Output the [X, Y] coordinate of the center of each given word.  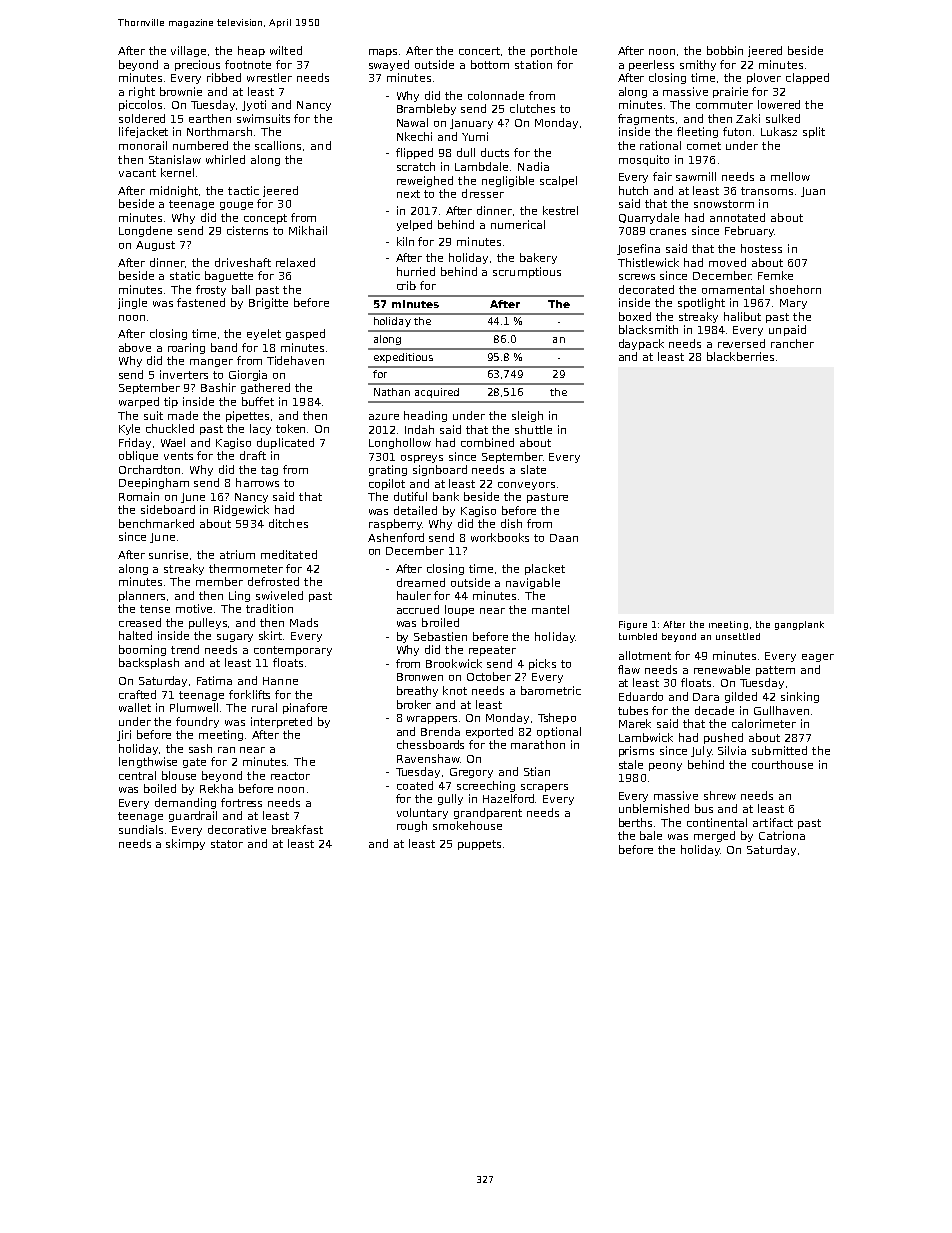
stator [227, 844]
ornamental [733, 289]
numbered [200, 145]
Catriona [782, 835]
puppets [479, 845]
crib [406, 285]
